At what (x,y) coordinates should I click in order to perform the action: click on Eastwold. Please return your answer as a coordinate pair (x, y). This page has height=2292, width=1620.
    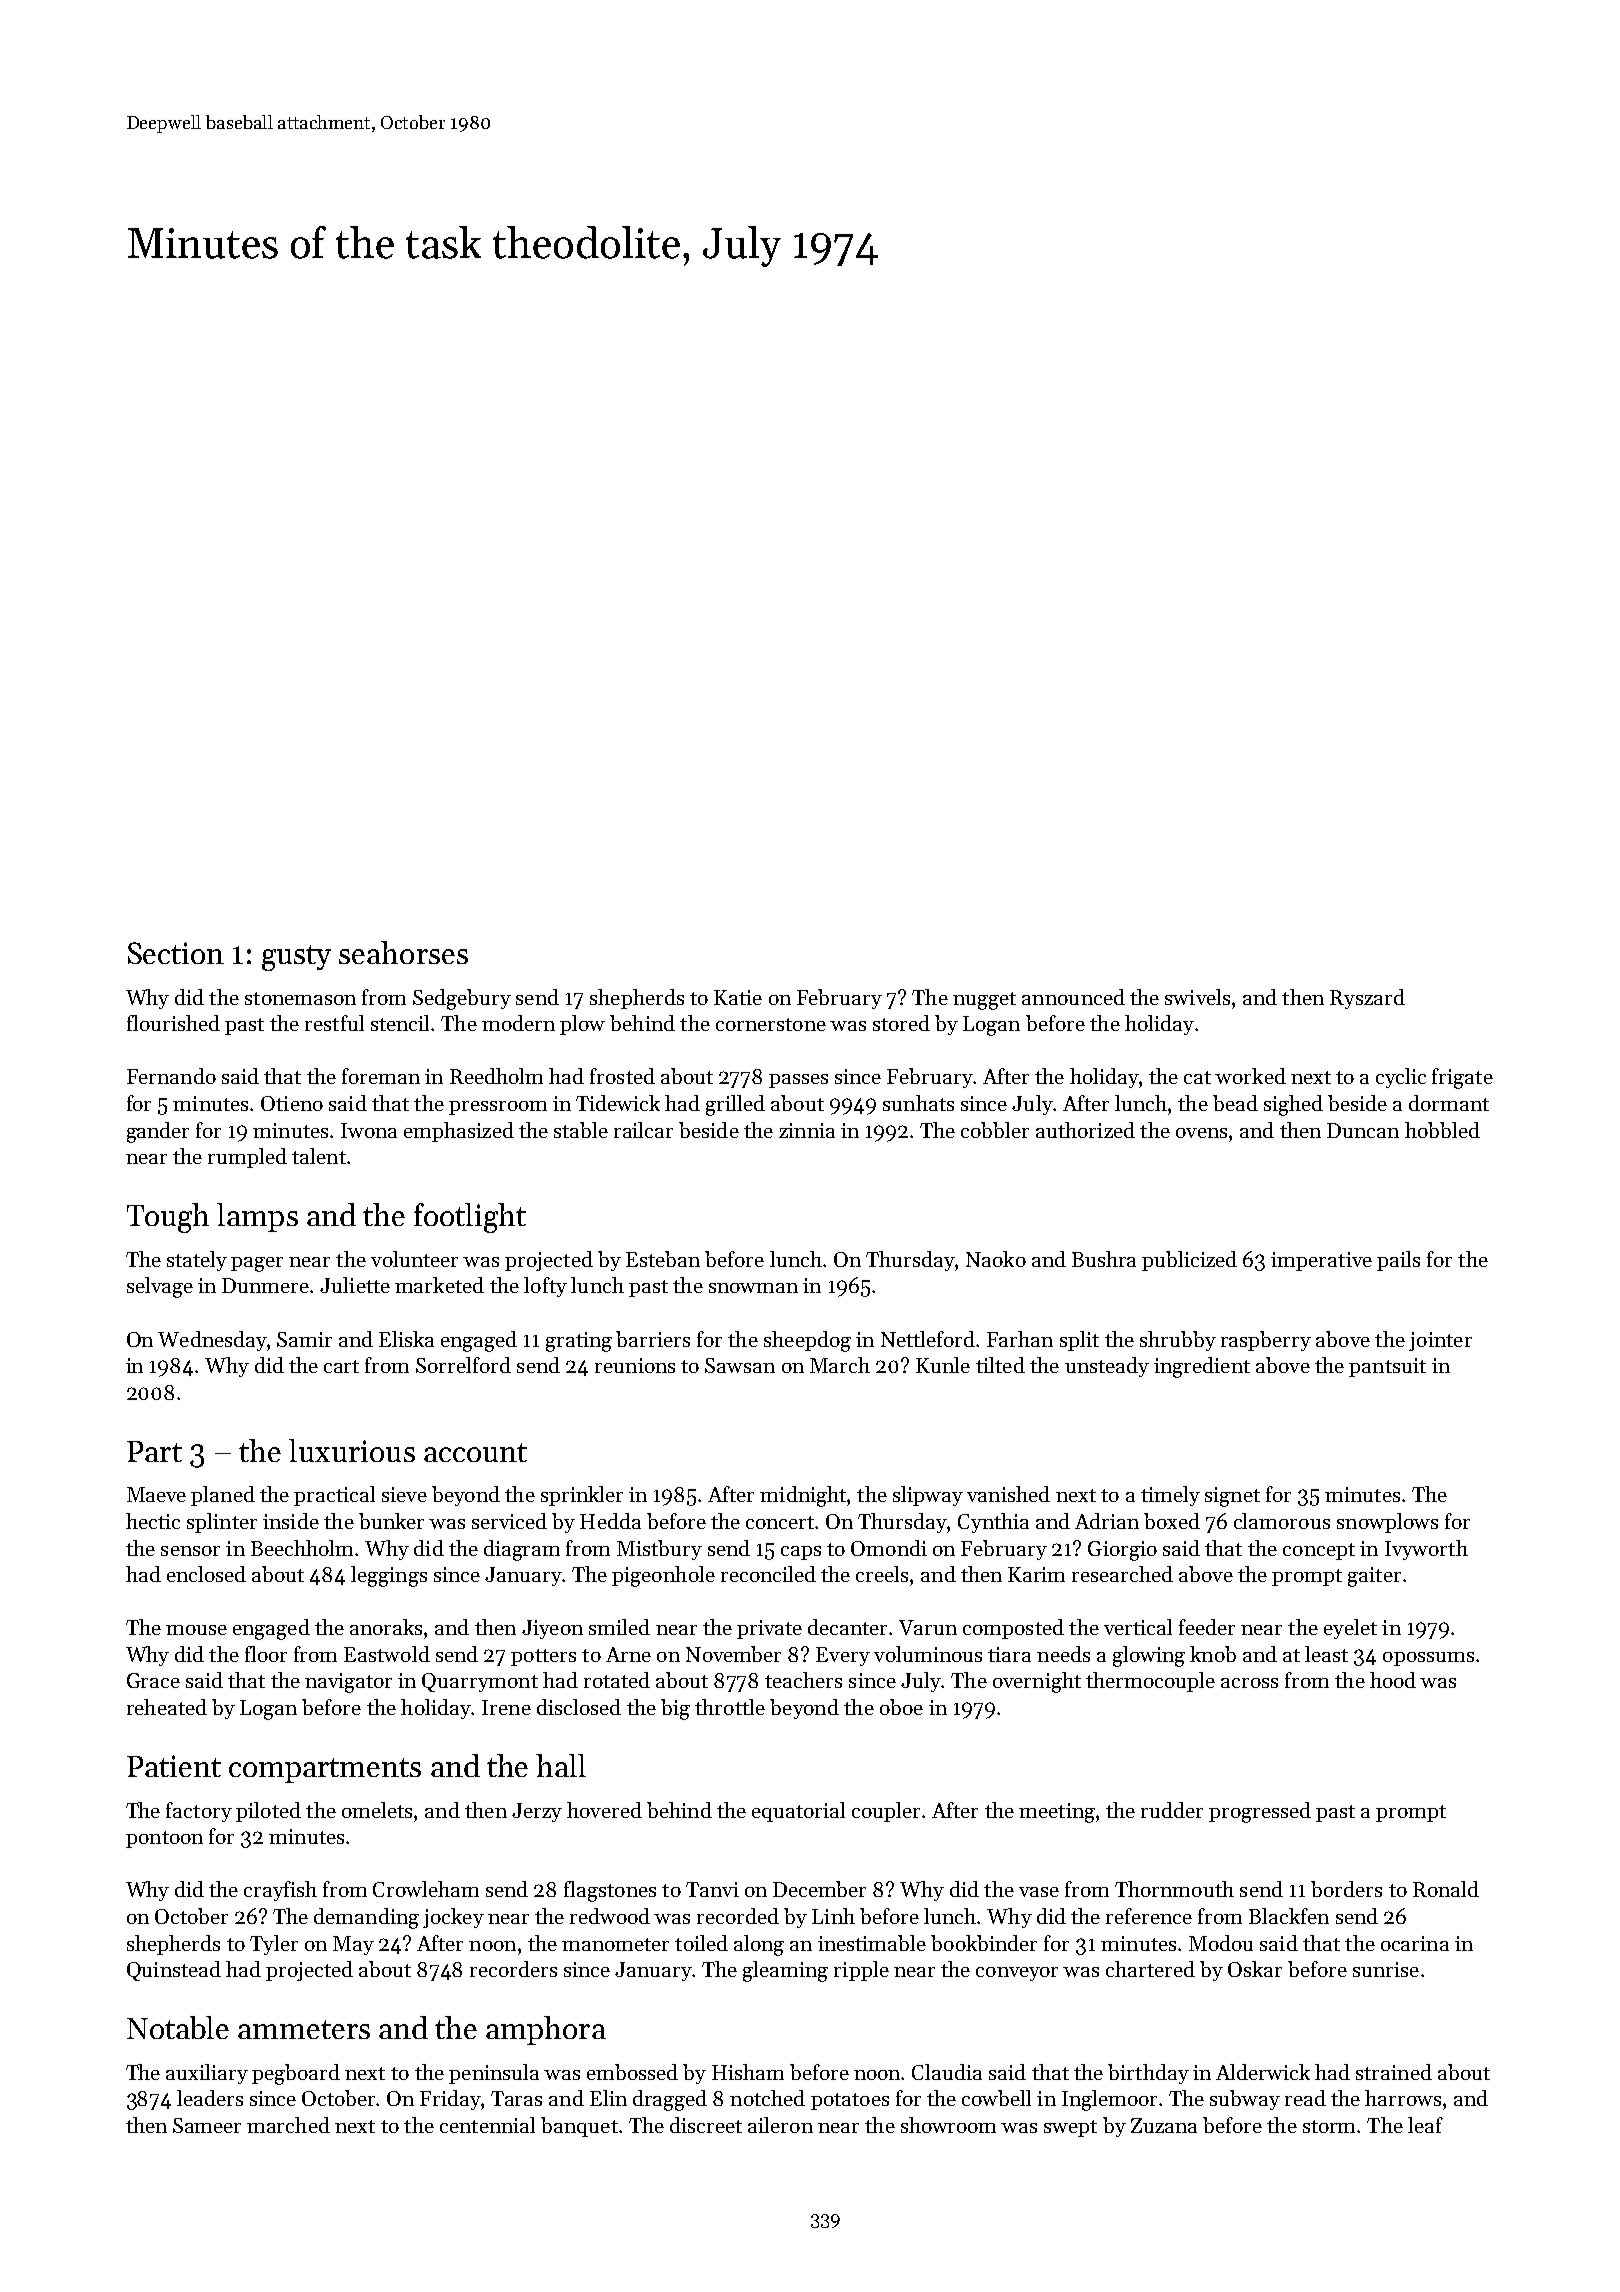
    Looking at the image, I should click on (387, 1654).
